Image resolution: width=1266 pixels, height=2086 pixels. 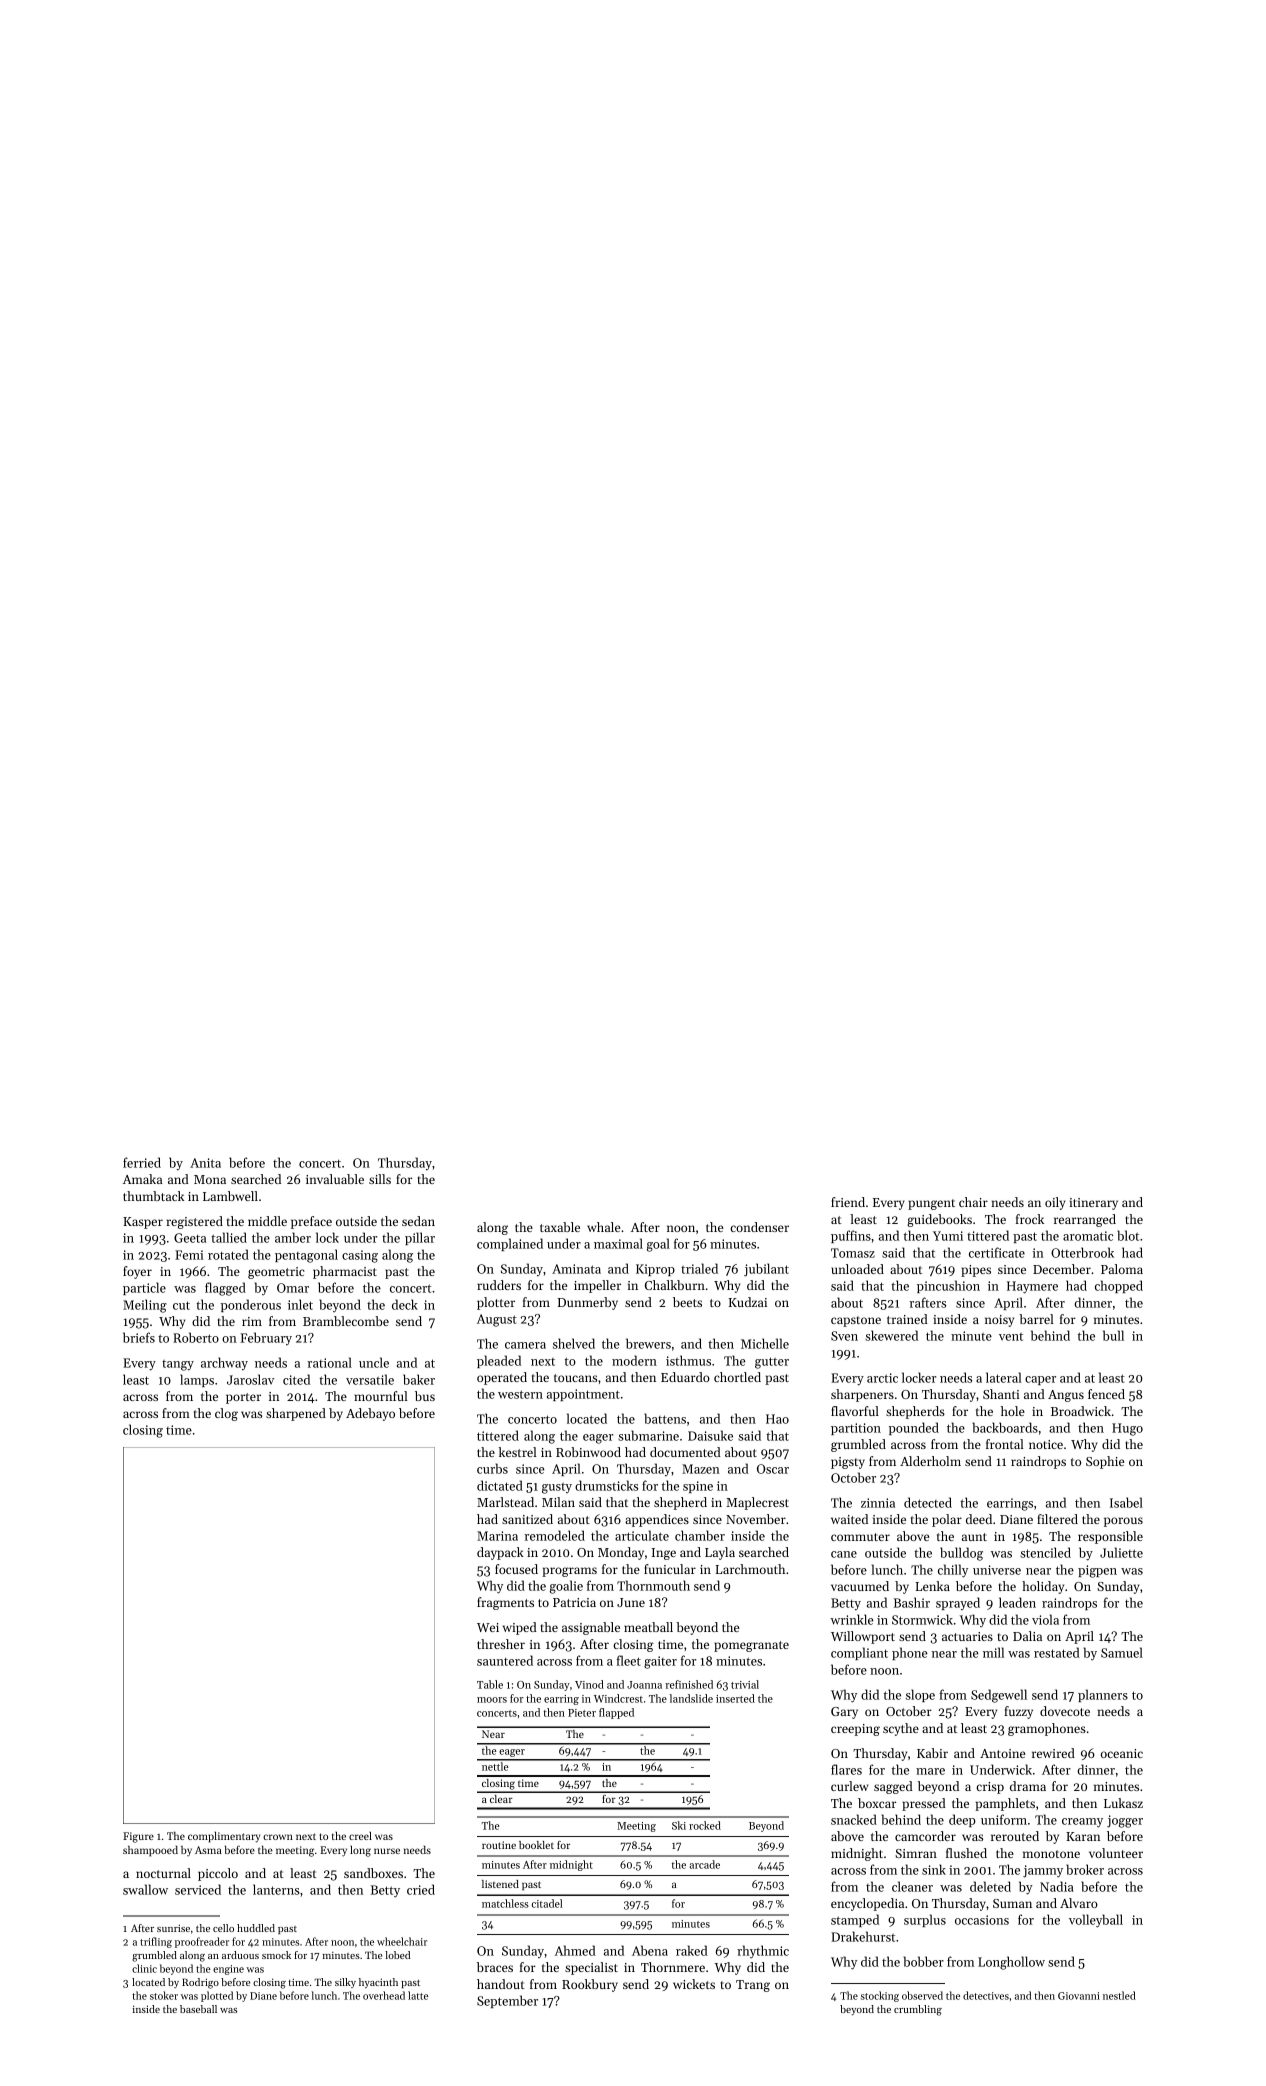 What do you see at coordinates (527, 1519) in the page?
I see `sanitized` at bounding box center [527, 1519].
